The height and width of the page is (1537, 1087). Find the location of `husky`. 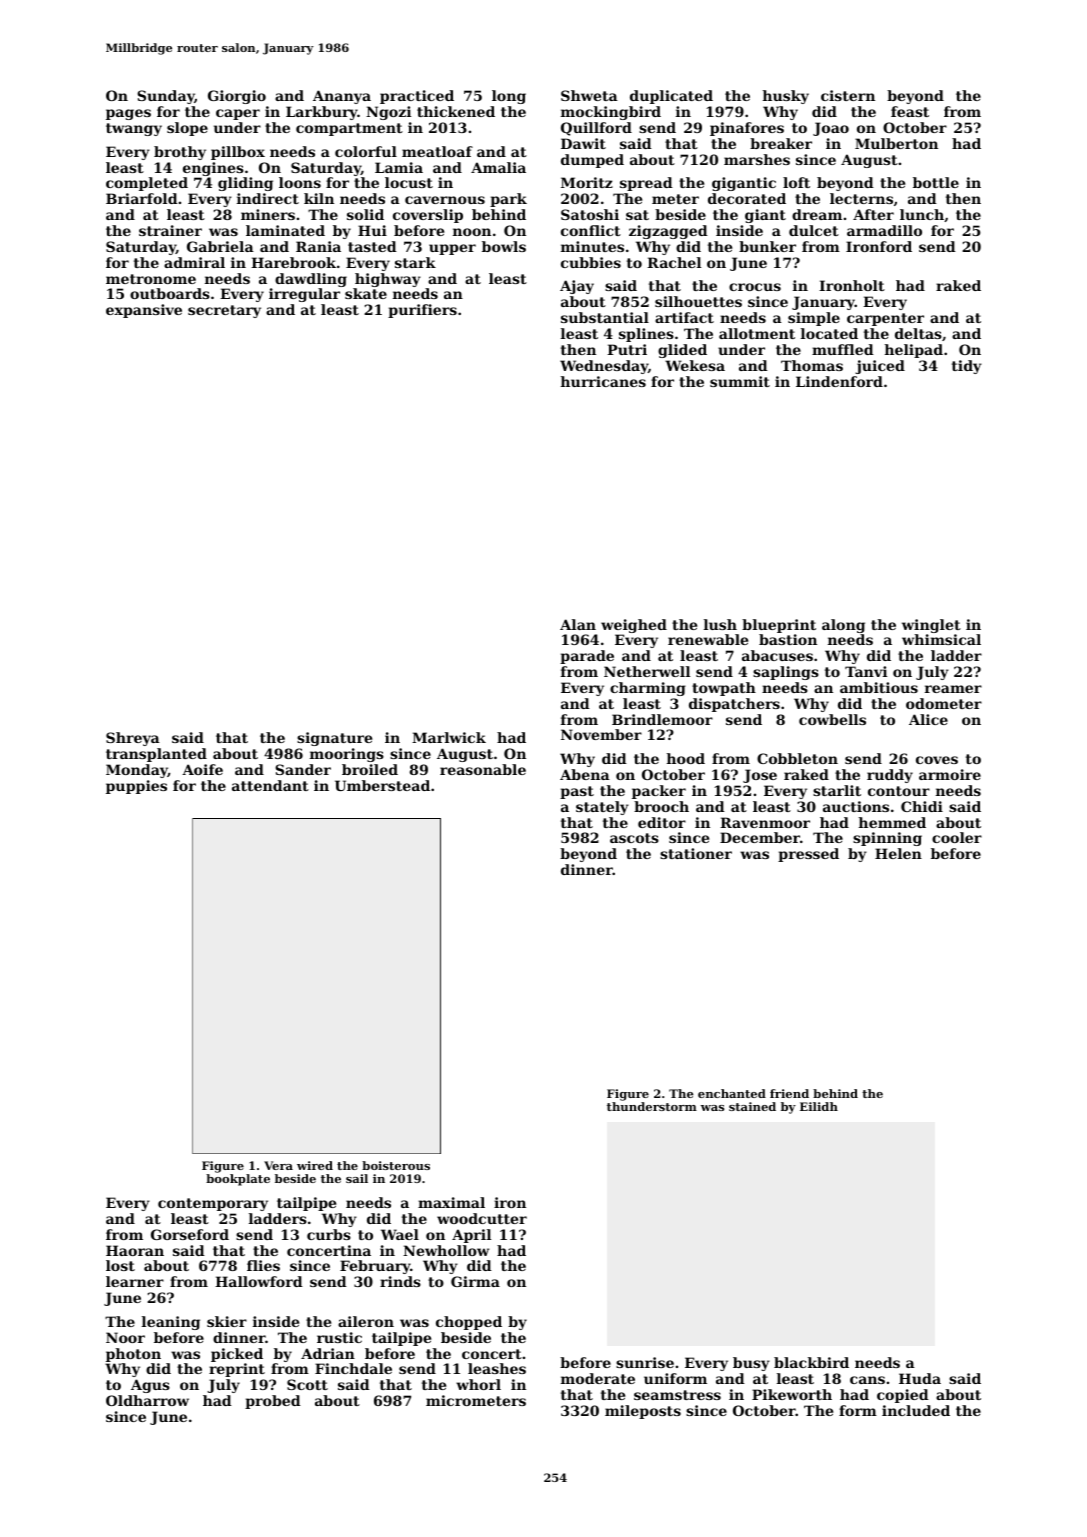

husky is located at coordinates (786, 97).
